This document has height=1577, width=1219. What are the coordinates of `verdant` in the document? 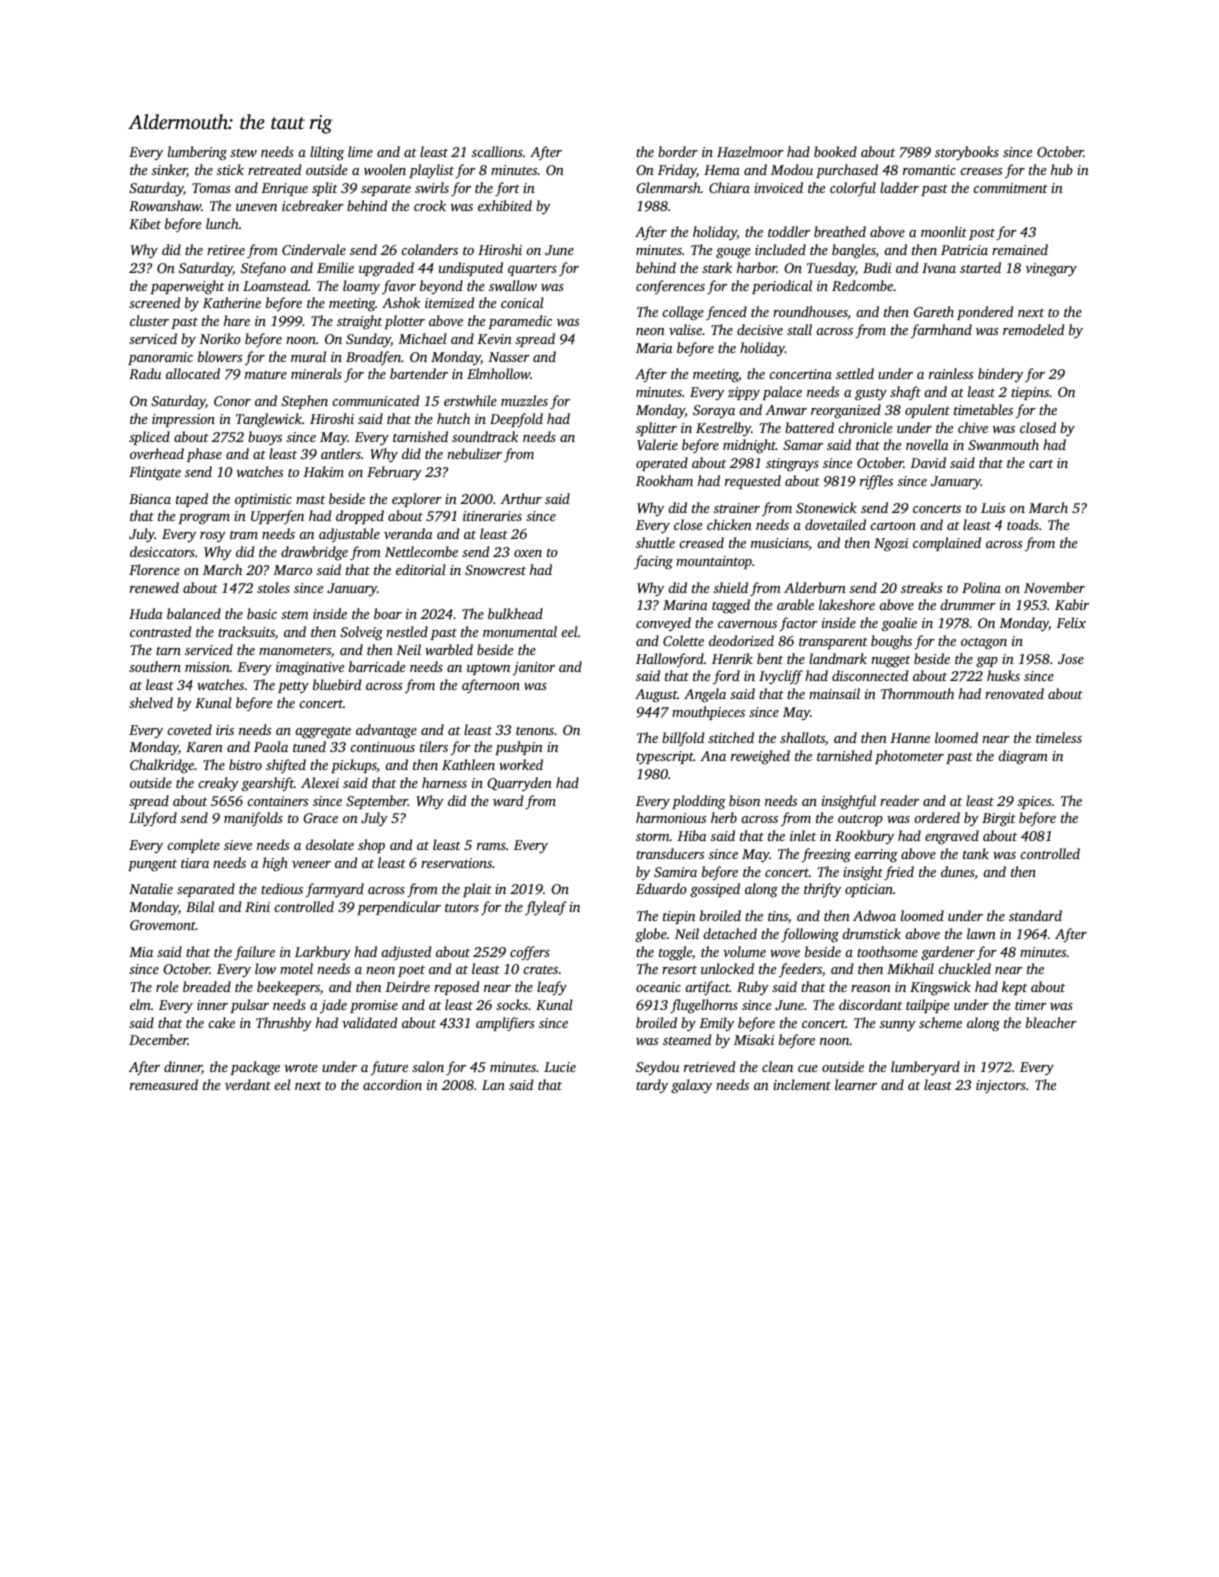 It's located at (248, 1084).
